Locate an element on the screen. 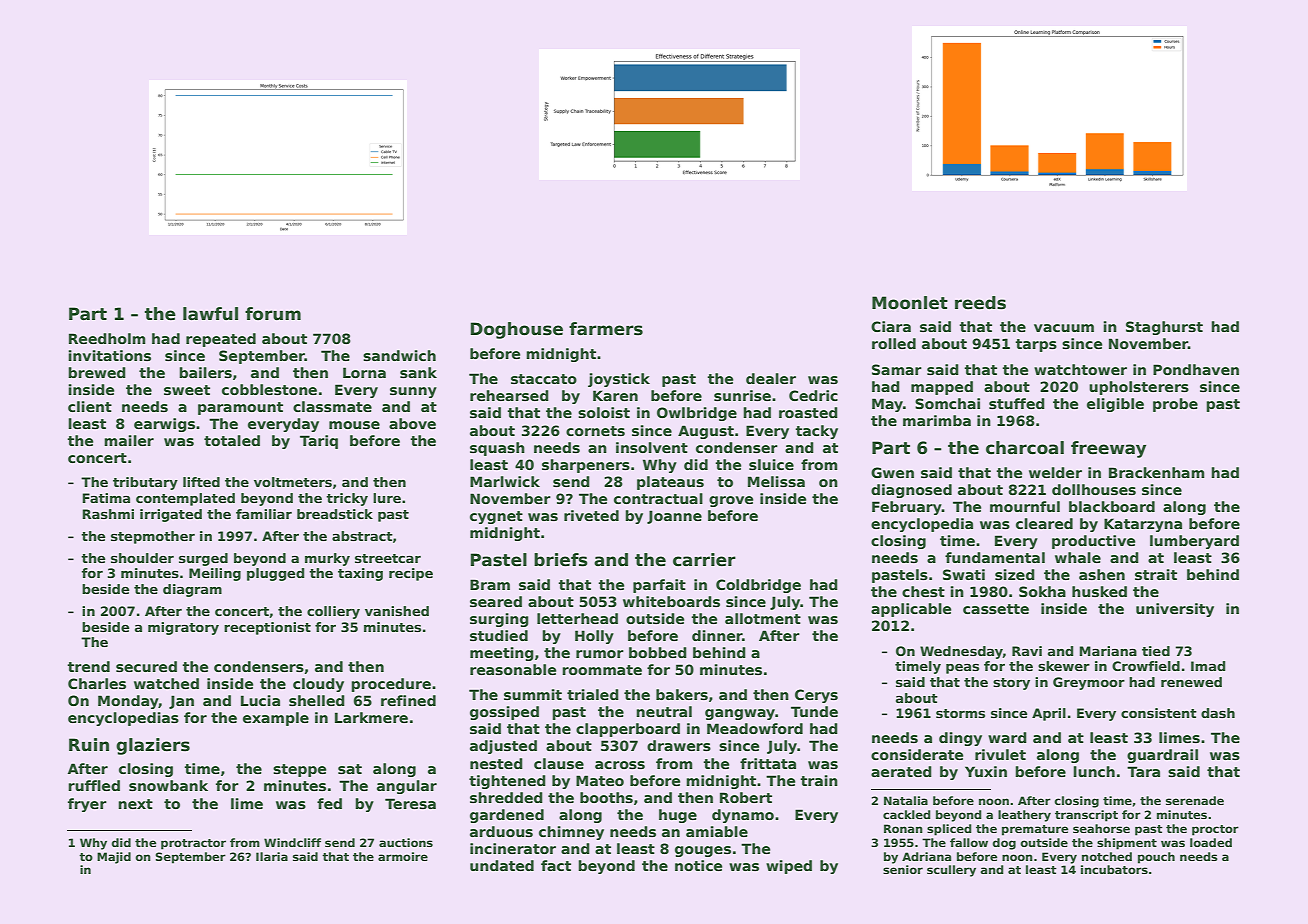 The image size is (1308, 924). Staghurst is located at coordinates (1164, 328).
